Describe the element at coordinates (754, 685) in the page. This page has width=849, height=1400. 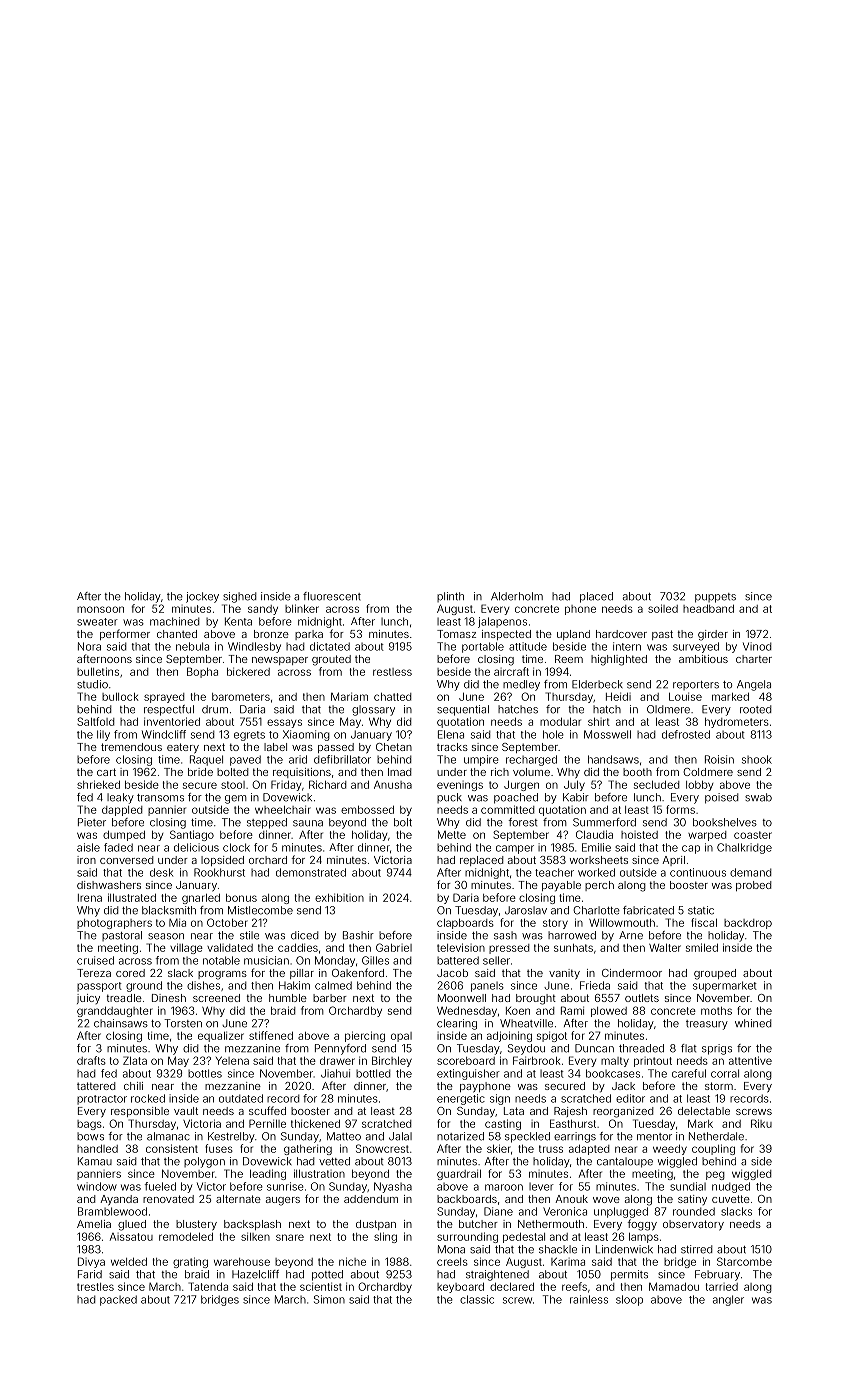
I see `Angela` at that location.
